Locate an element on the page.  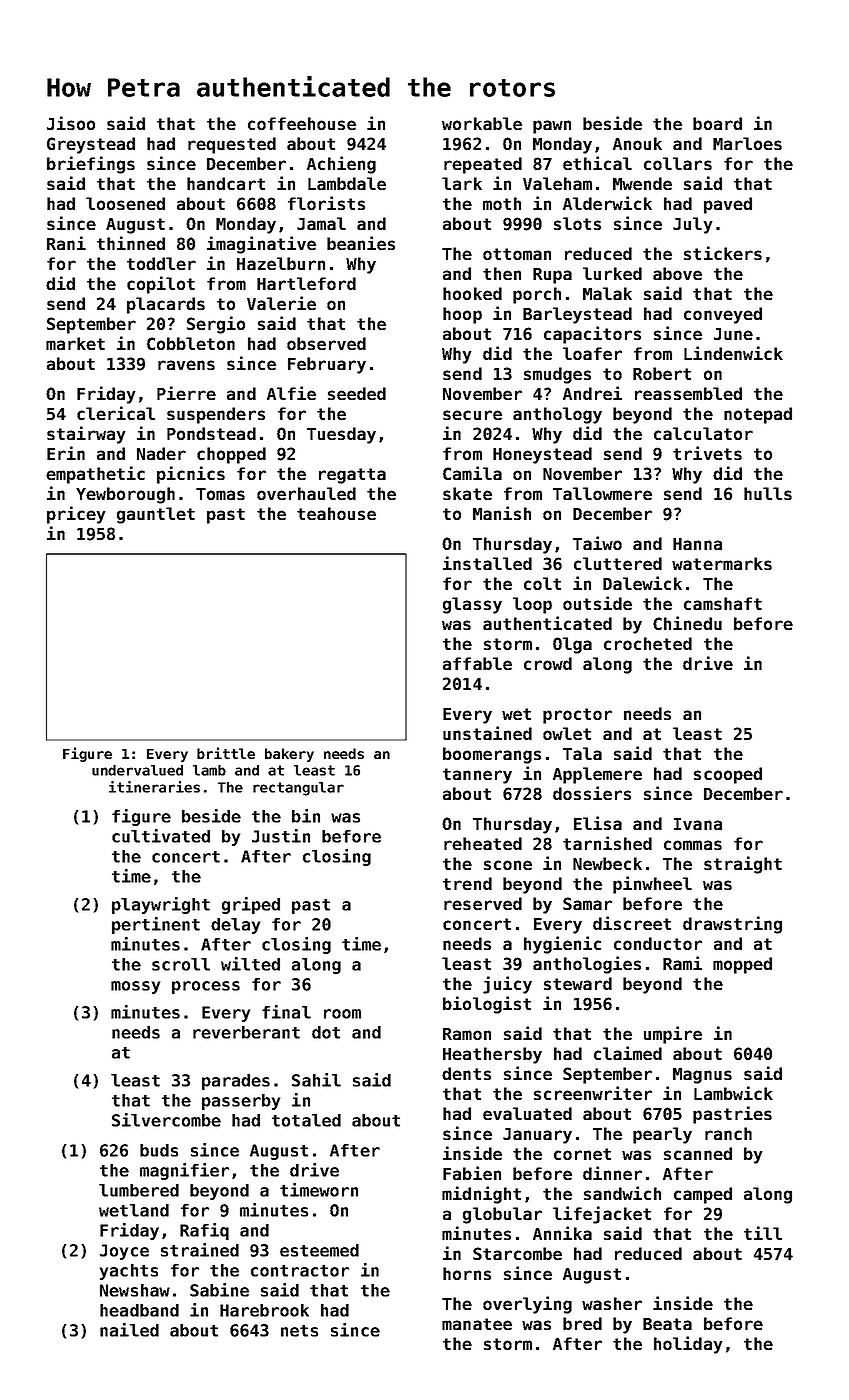
passerby is located at coordinates (241, 1102).
